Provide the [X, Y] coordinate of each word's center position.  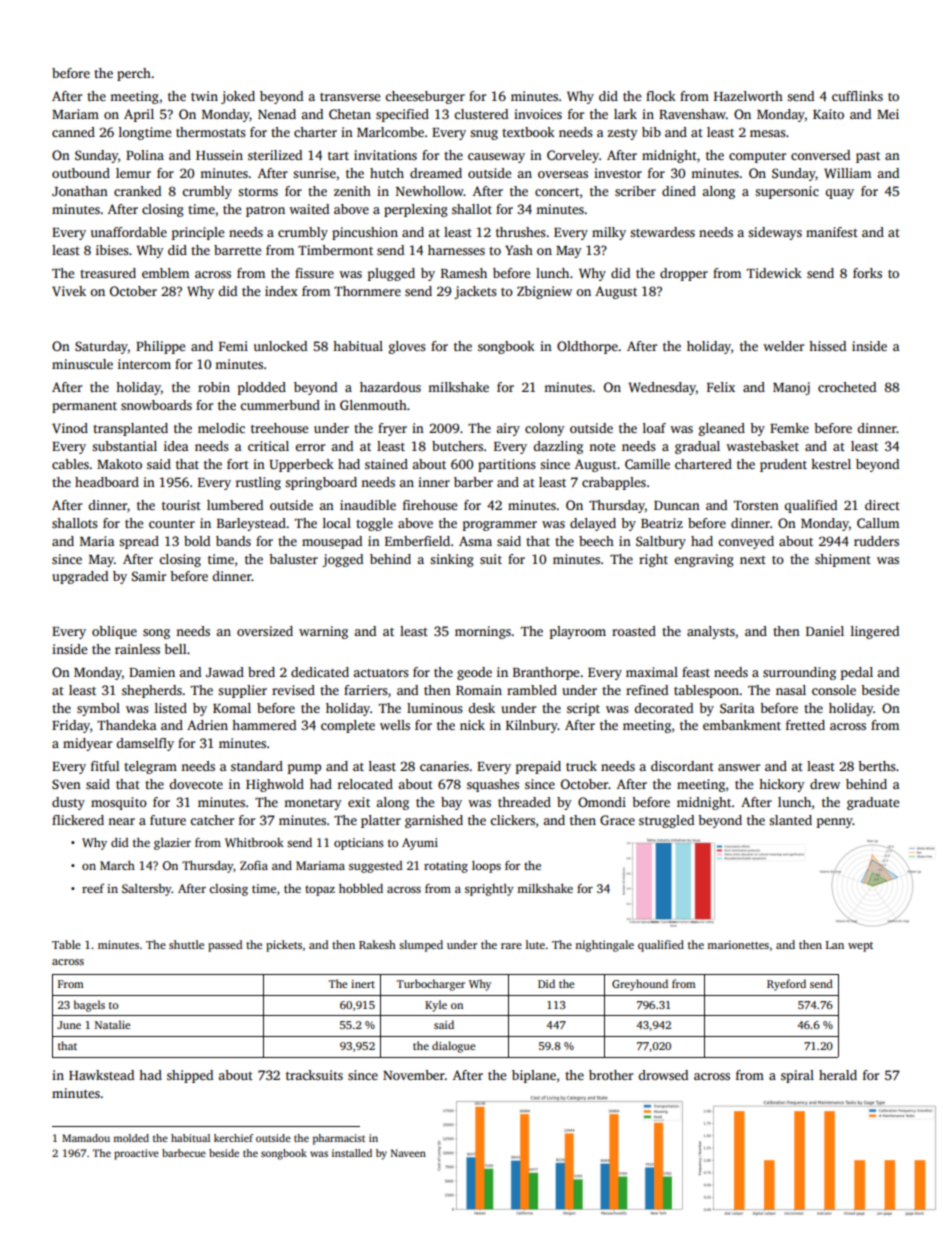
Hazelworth [748, 96]
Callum [878, 523]
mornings [483, 632]
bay [451, 803]
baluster [293, 559]
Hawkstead [101, 1075]
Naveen [408, 1153]
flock [661, 96]
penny [835, 823]
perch [134, 74]
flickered [78, 820]
